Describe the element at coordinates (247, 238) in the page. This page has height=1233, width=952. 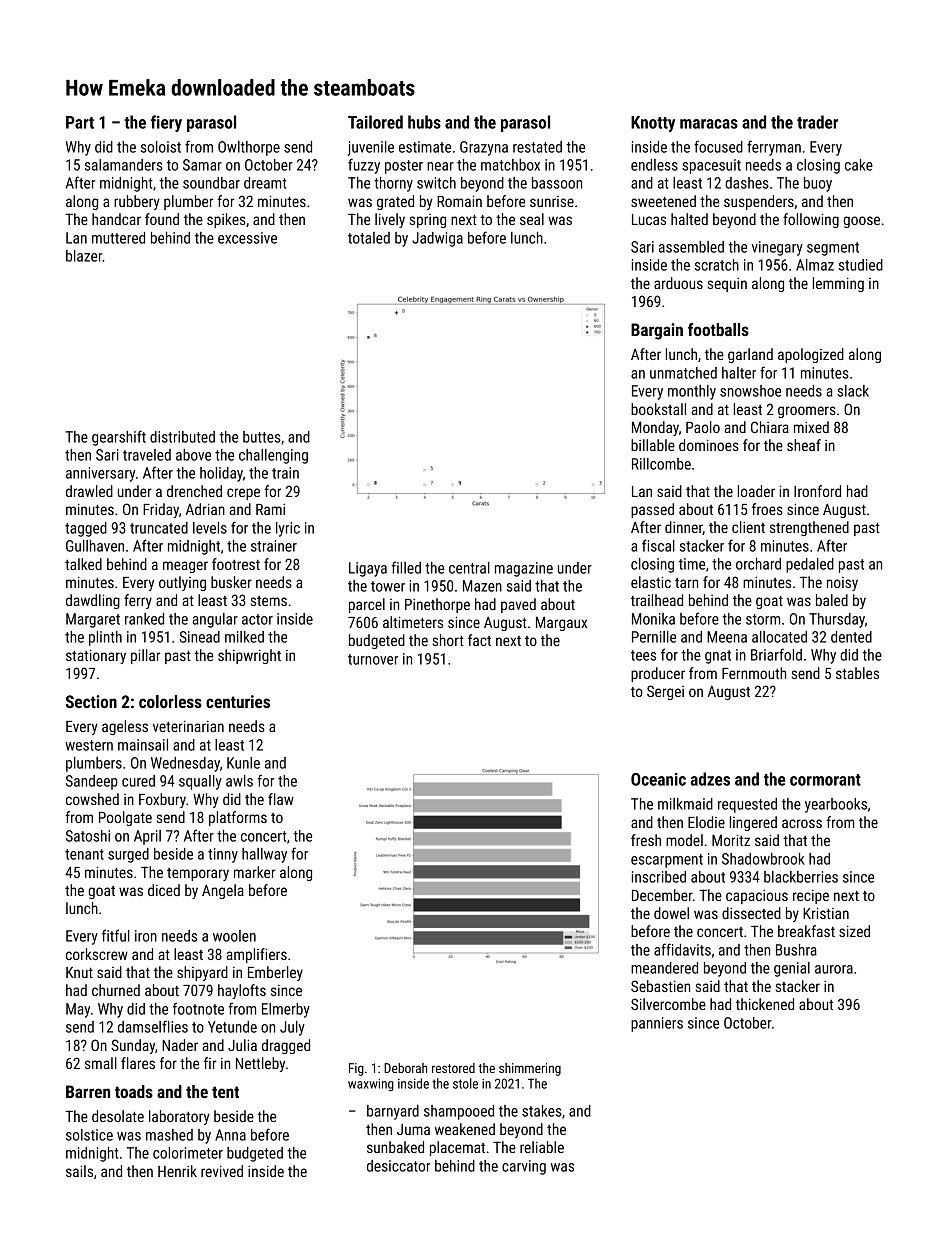
I see `excessive` at that location.
